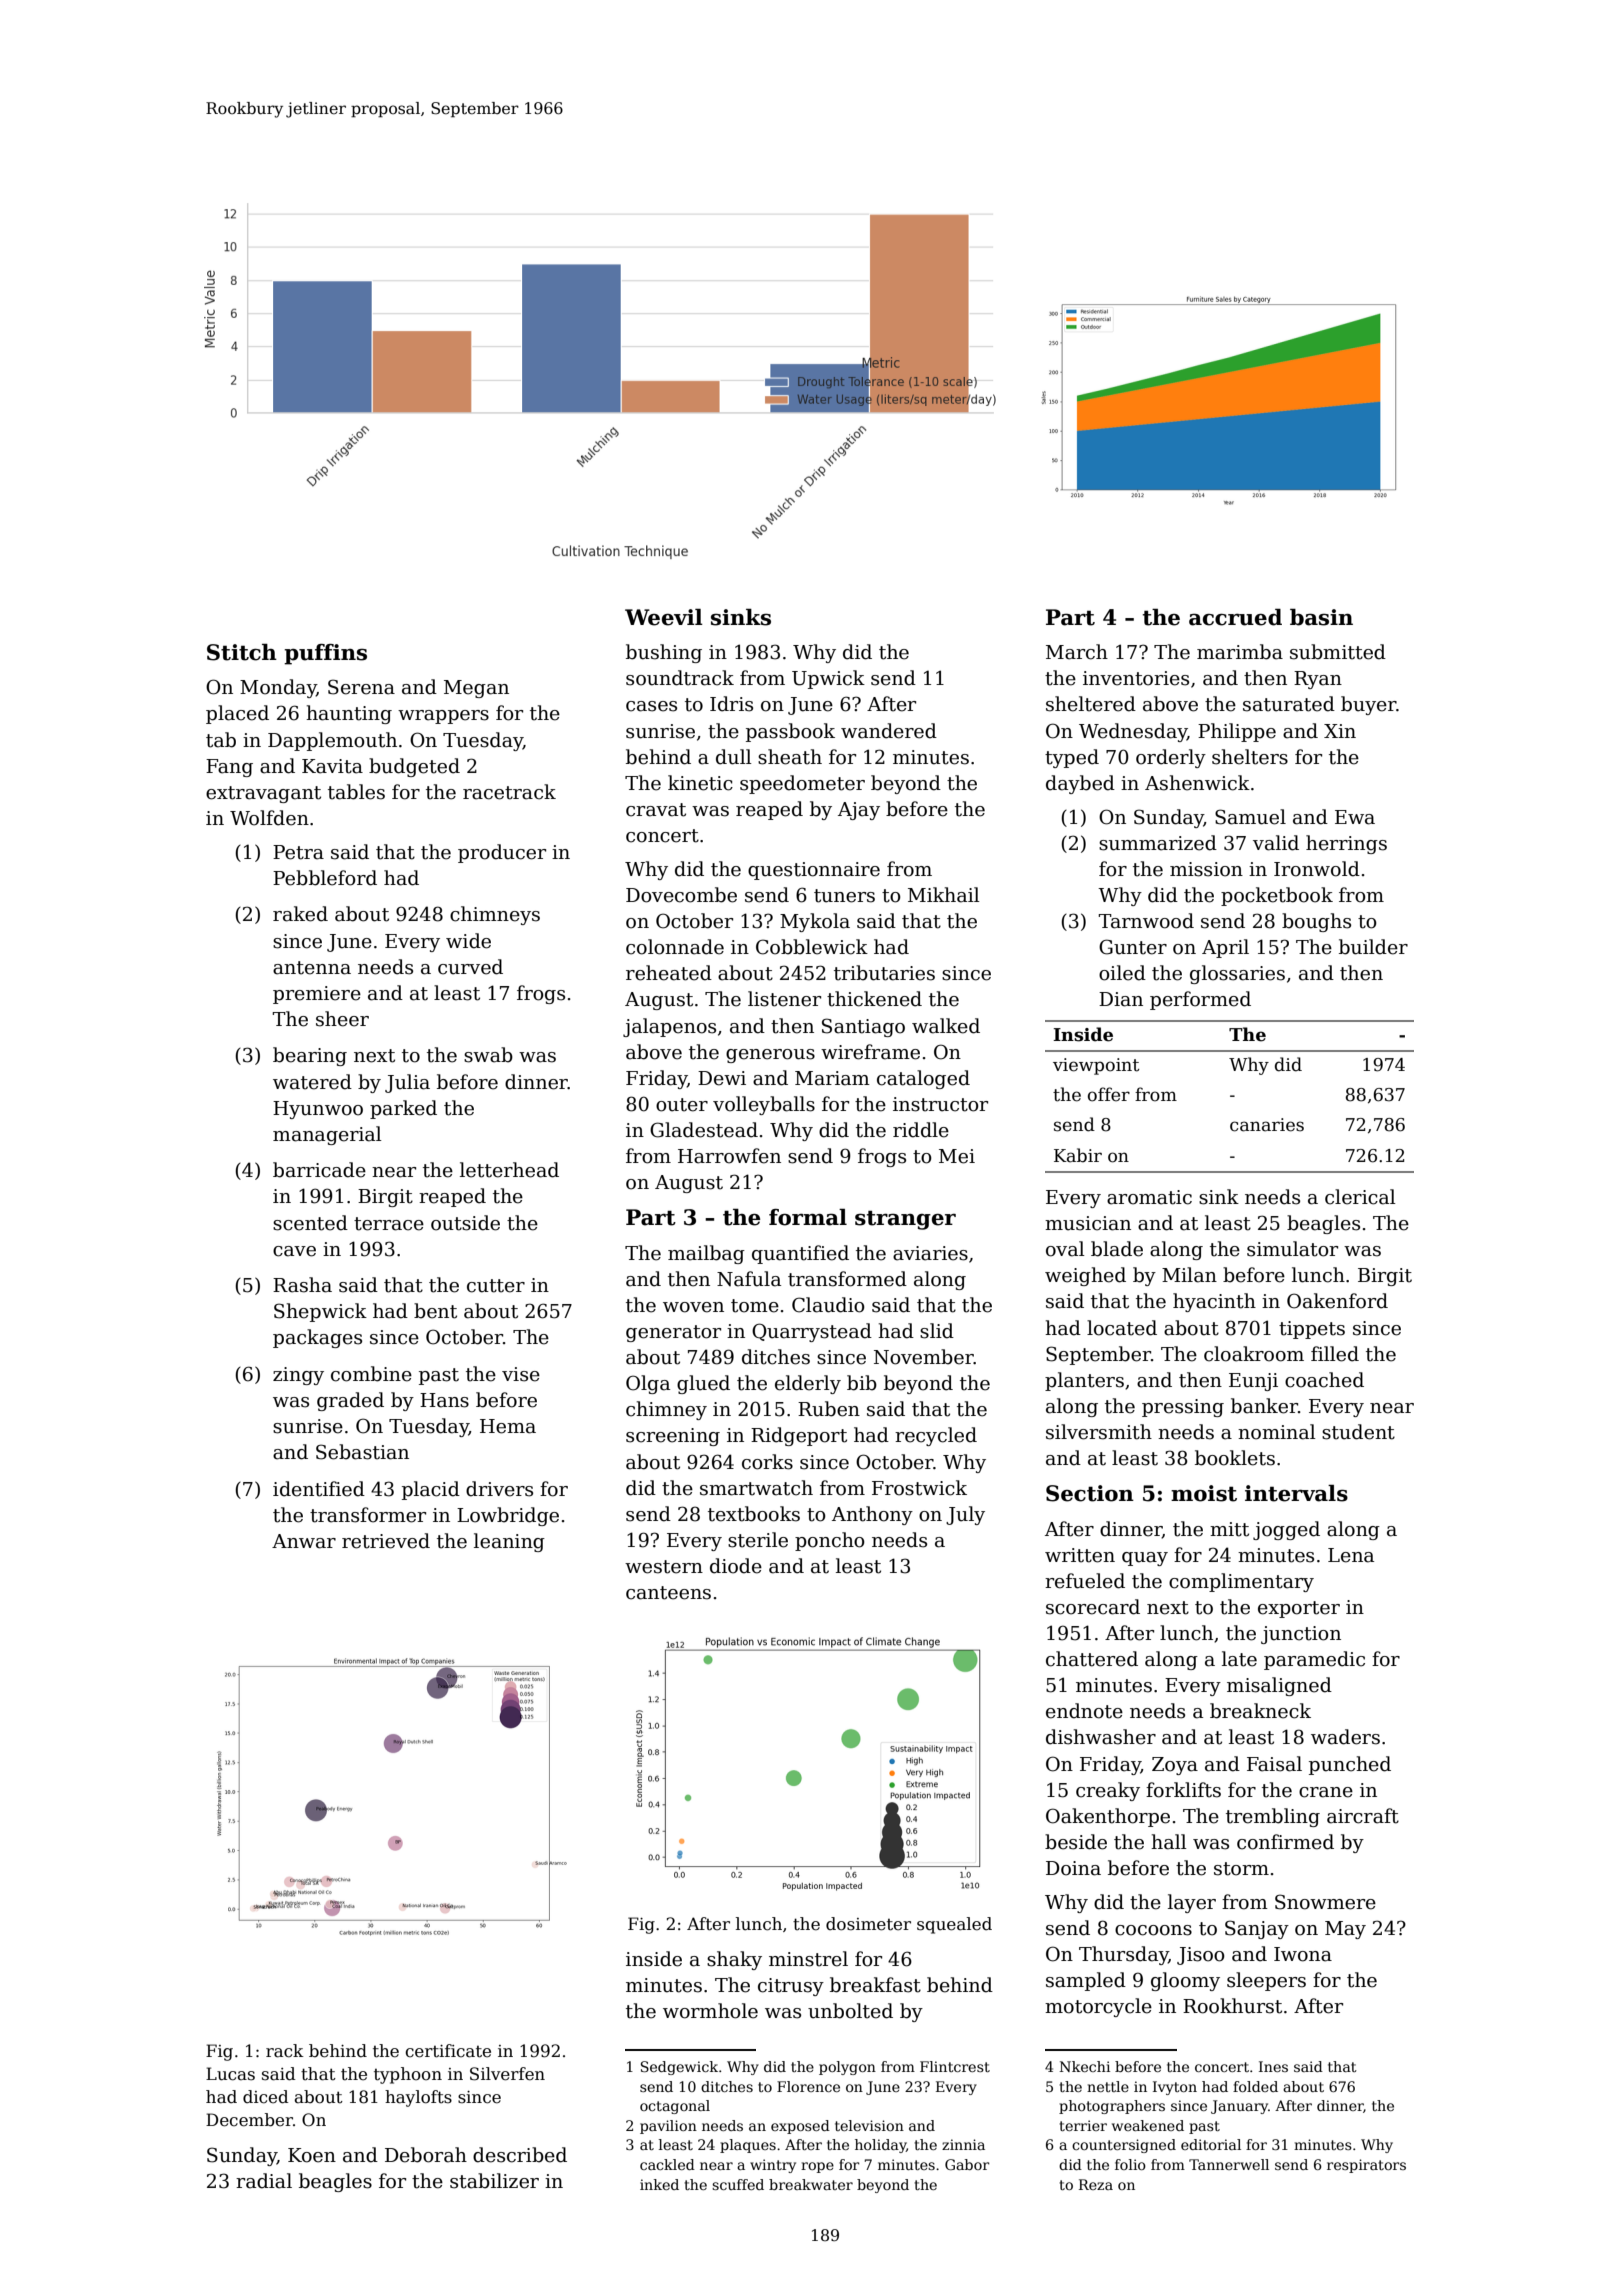 This screenshot has width=1620, height=2292. I want to click on Ewa, so click(1355, 817).
